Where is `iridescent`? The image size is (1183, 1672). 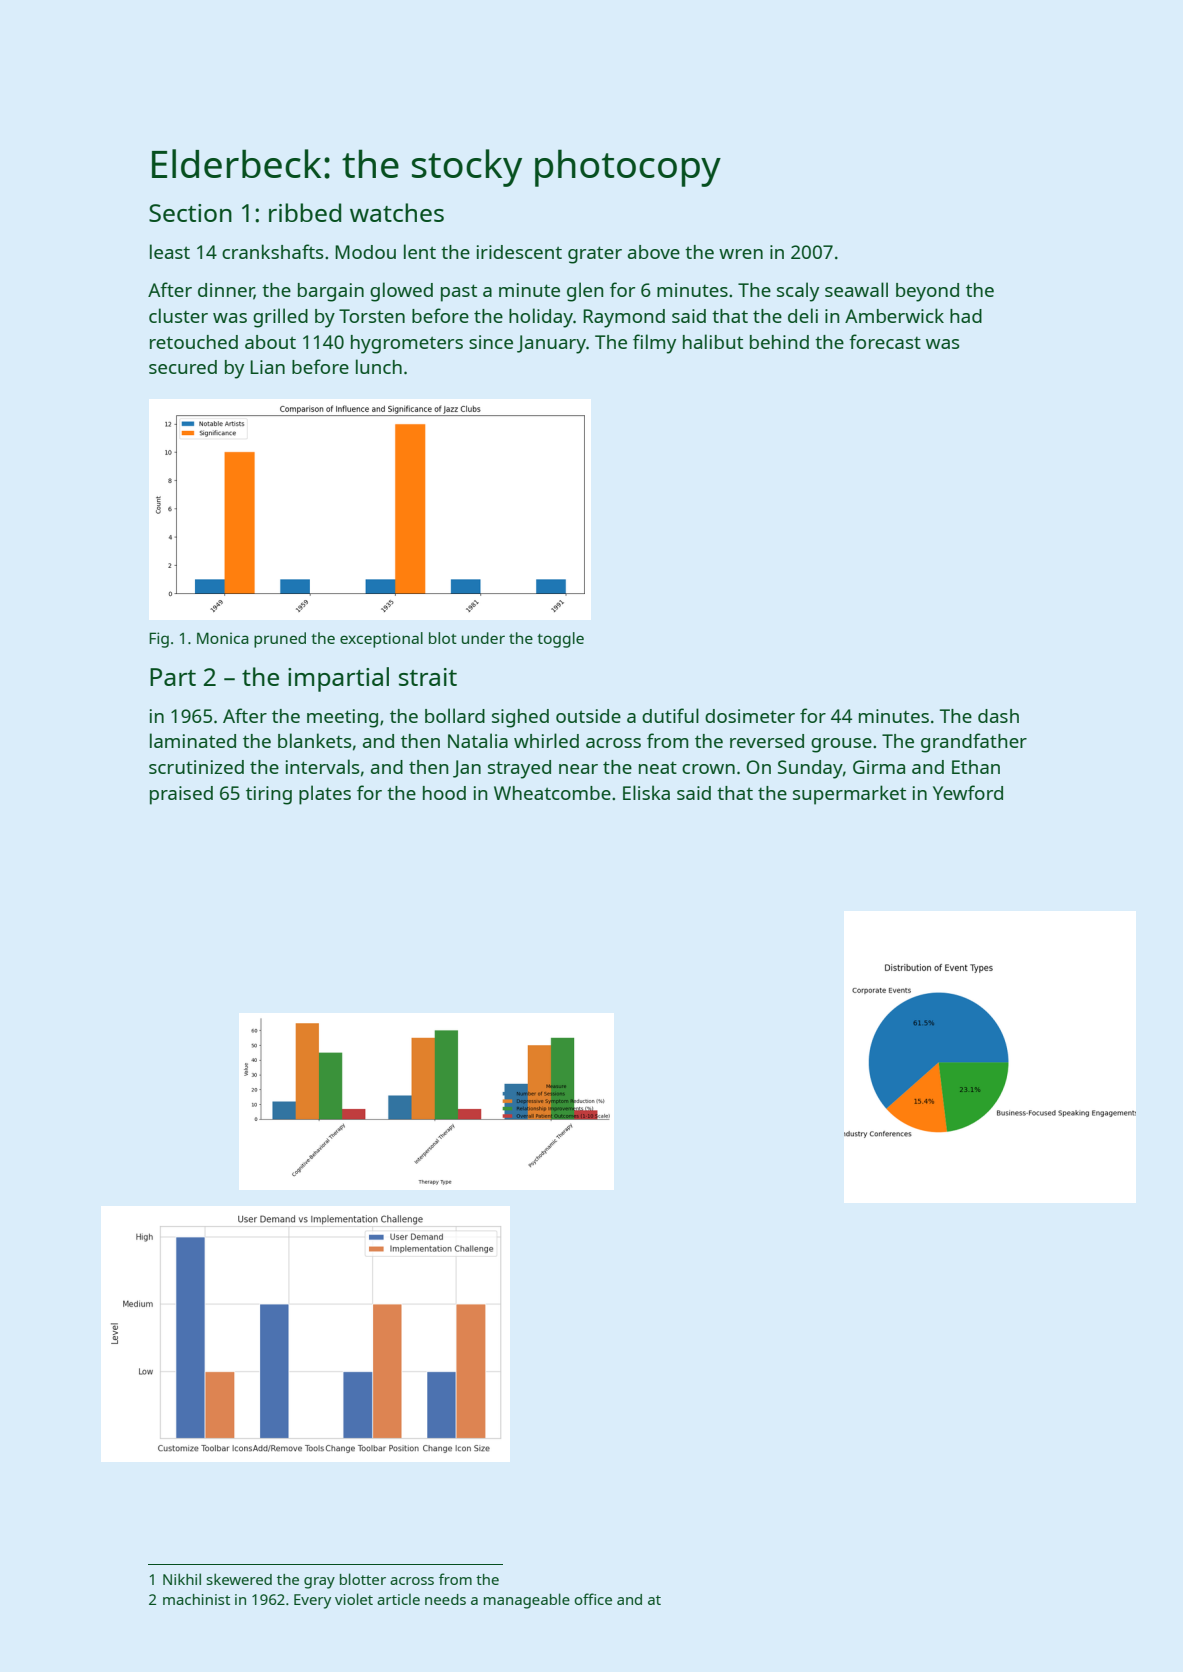 iridescent is located at coordinates (519, 252).
